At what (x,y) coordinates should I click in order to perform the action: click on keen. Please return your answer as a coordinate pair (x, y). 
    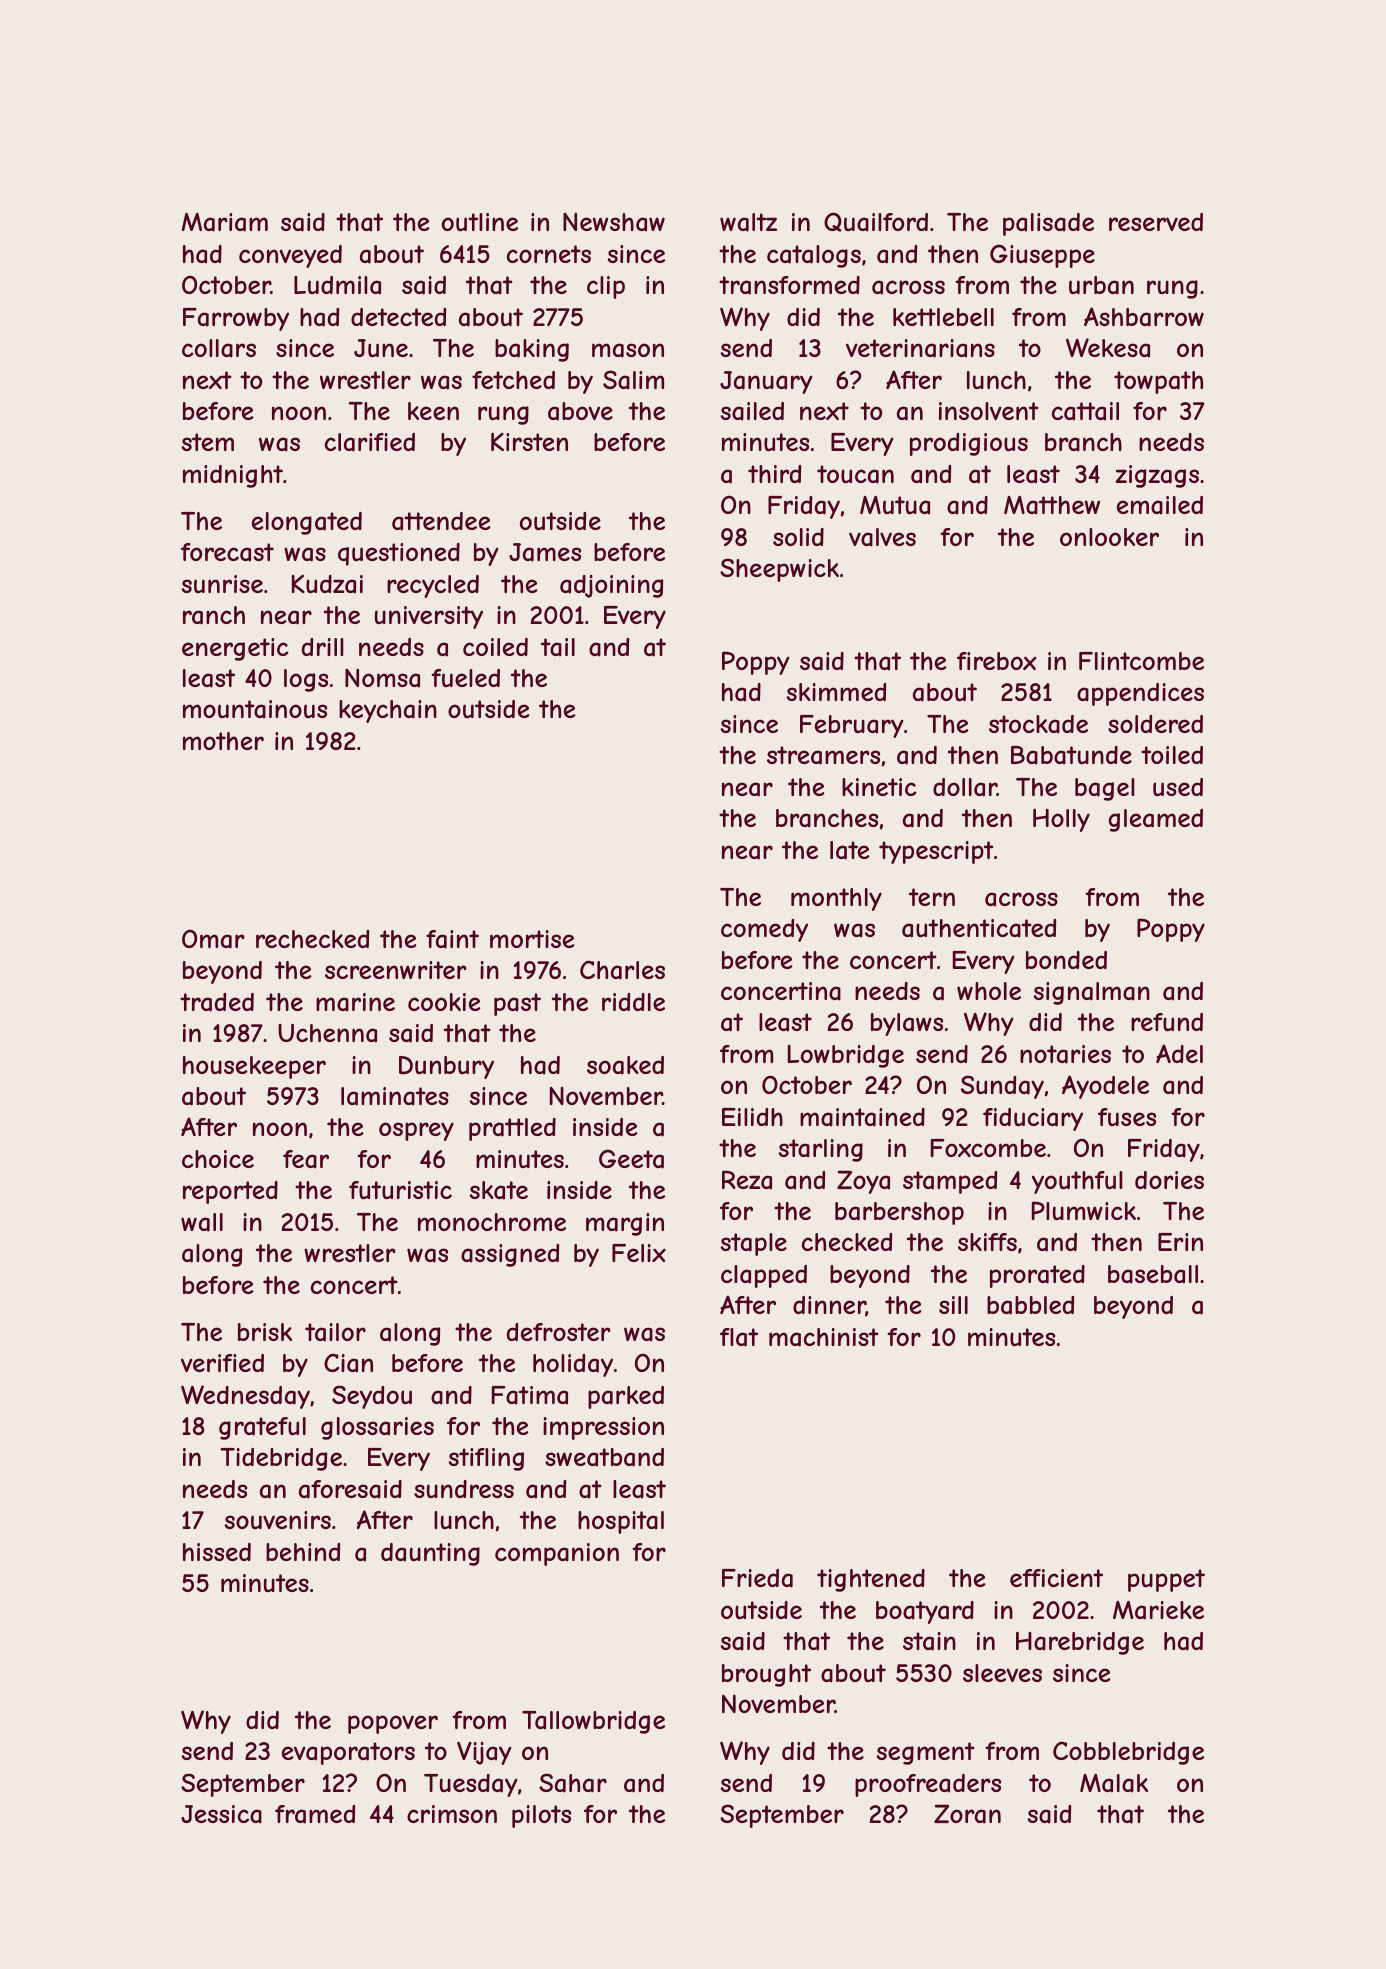
    Looking at the image, I should click on (433, 411).
